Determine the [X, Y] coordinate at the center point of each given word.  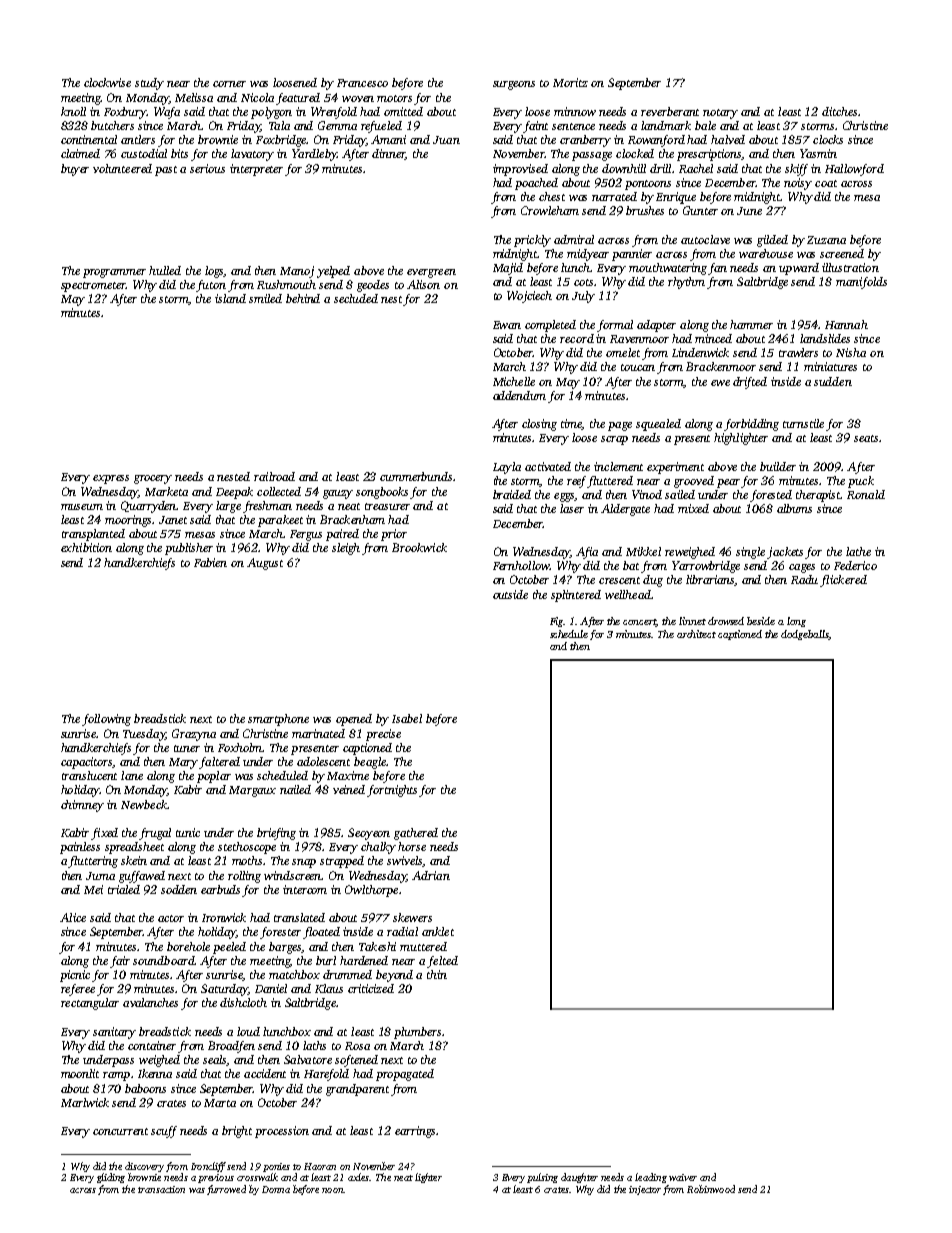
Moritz [570, 82]
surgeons [514, 85]
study [149, 84]
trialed [124, 889]
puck [861, 482]
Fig [556, 622]
